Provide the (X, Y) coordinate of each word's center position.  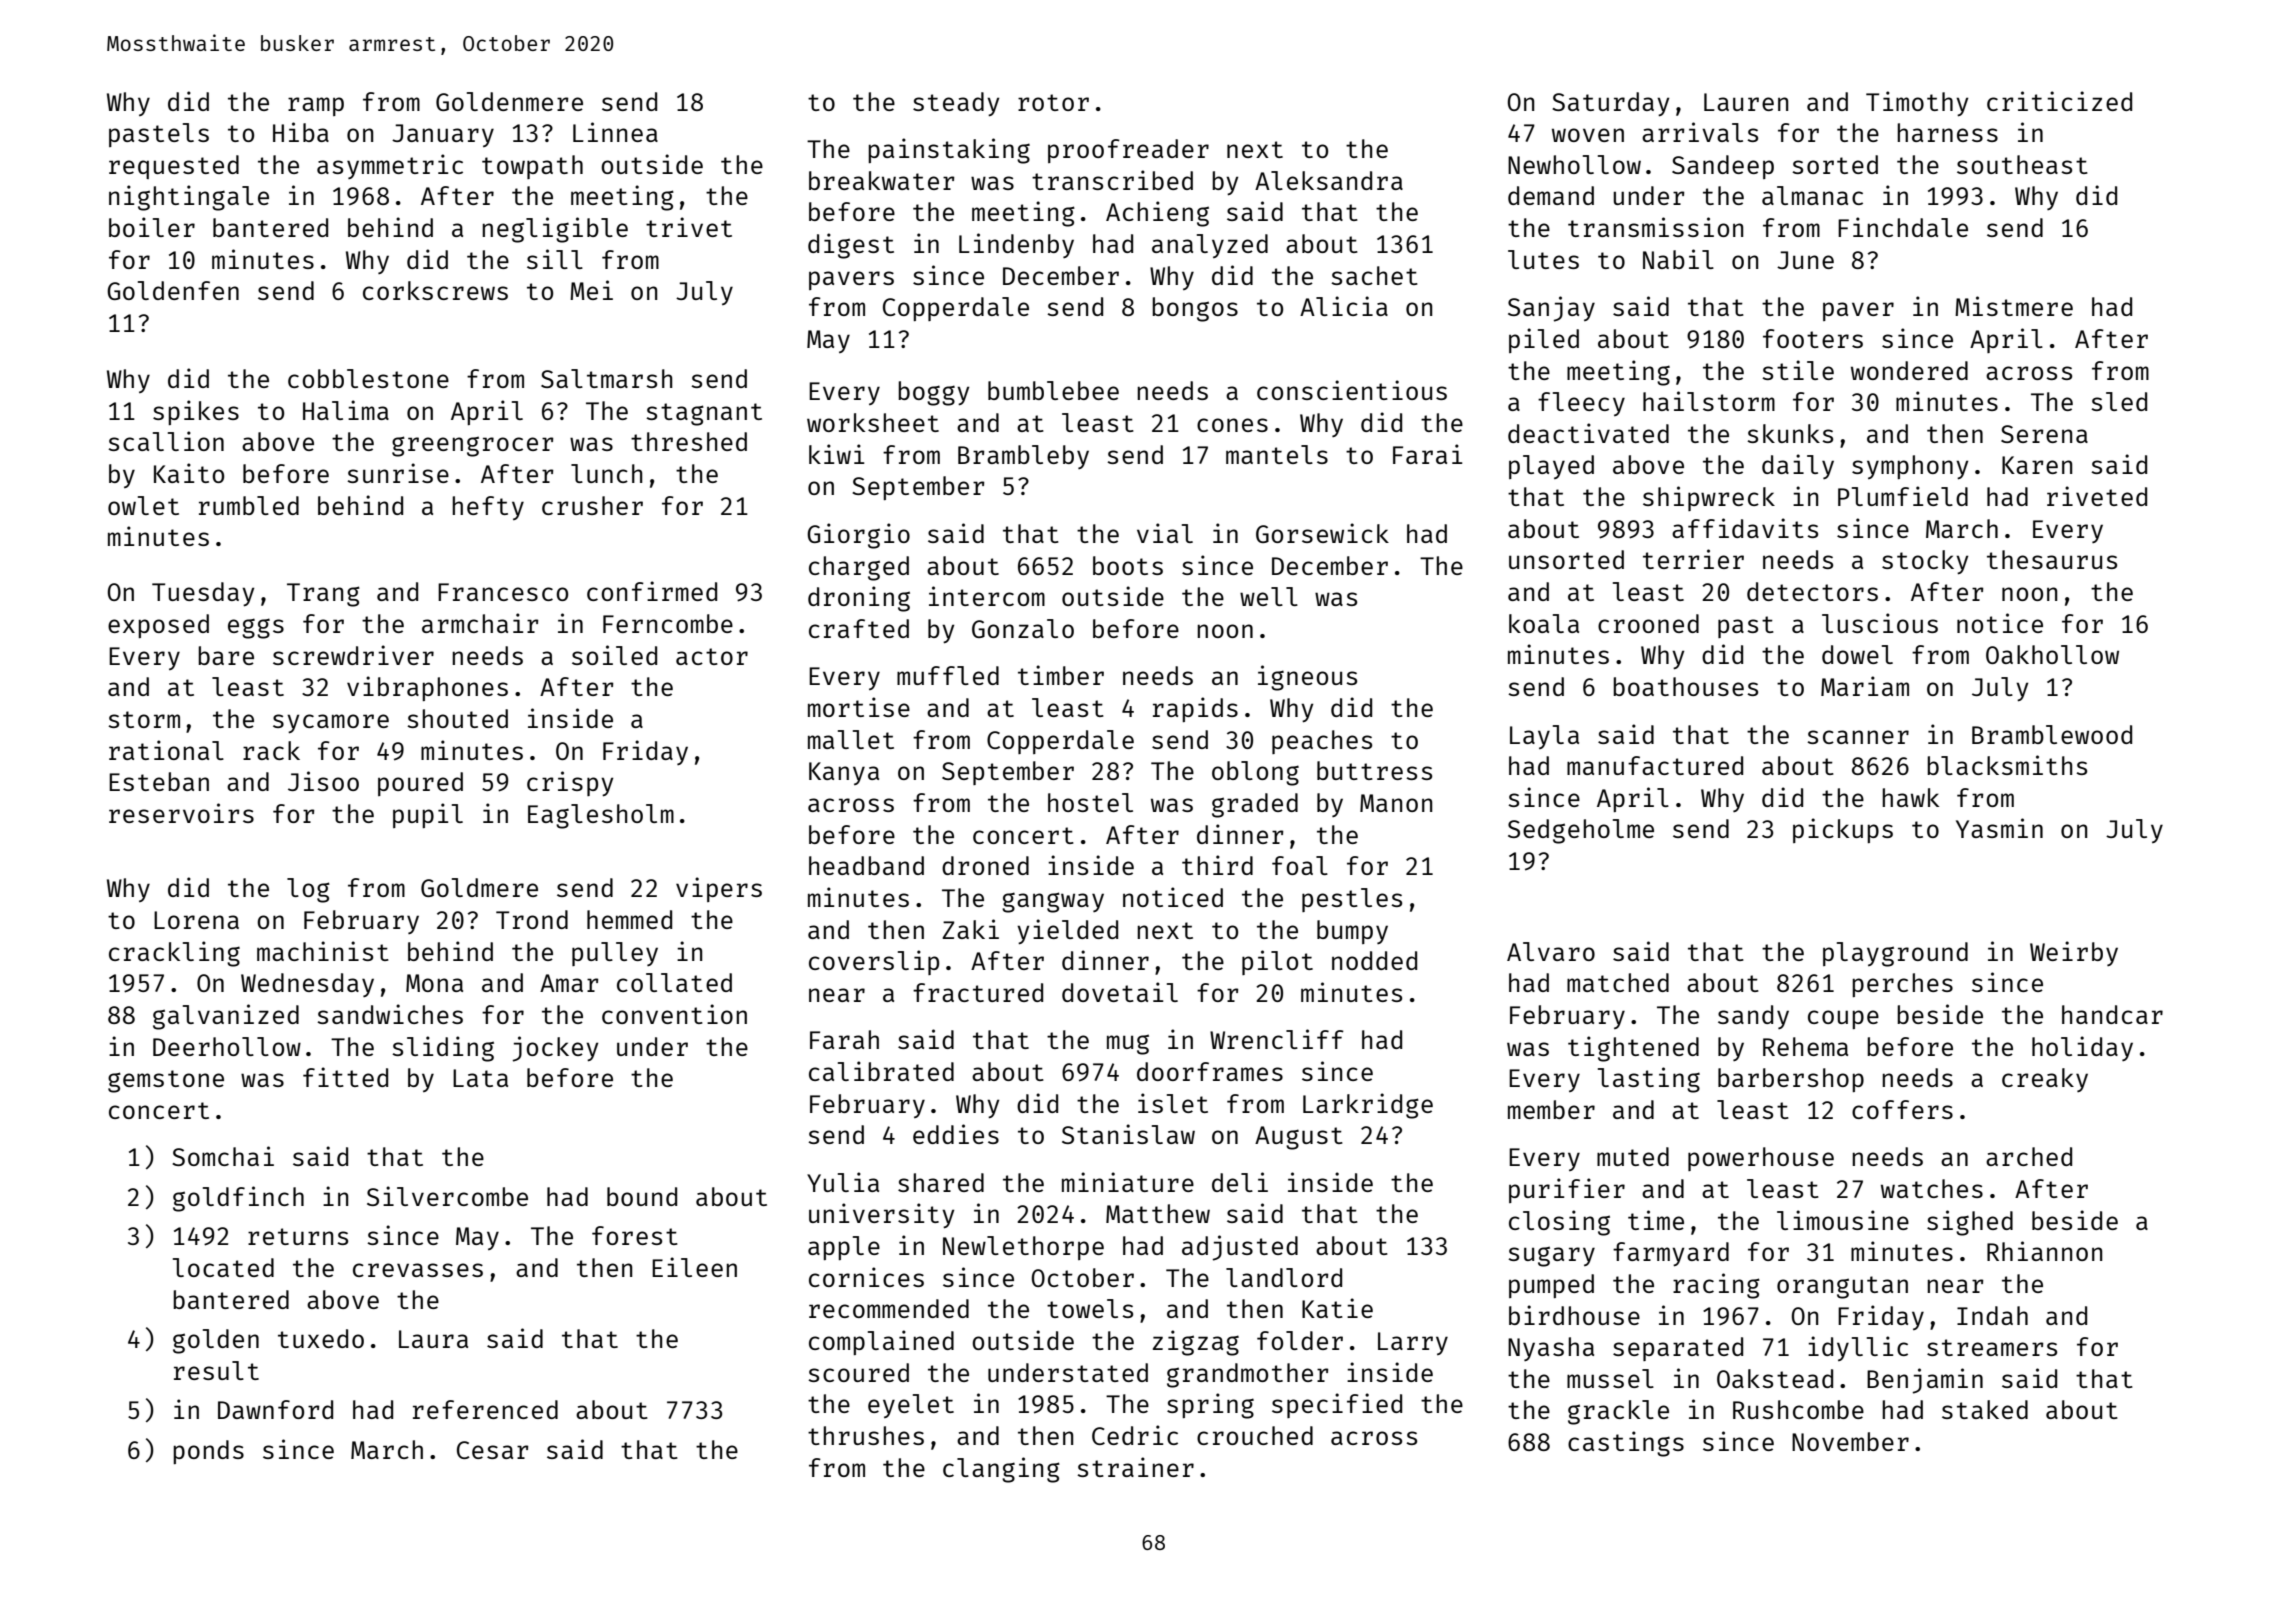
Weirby (2074, 953)
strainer (1135, 1467)
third (1217, 865)
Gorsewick (1322, 533)
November (1850, 1441)
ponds (208, 1452)
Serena (2044, 434)
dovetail (1120, 992)
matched (1618, 982)
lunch (606, 473)
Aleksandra (1329, 180)
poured (420, 784)
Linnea (615, 132)
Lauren (1746, 102)
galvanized (226, 1017)
